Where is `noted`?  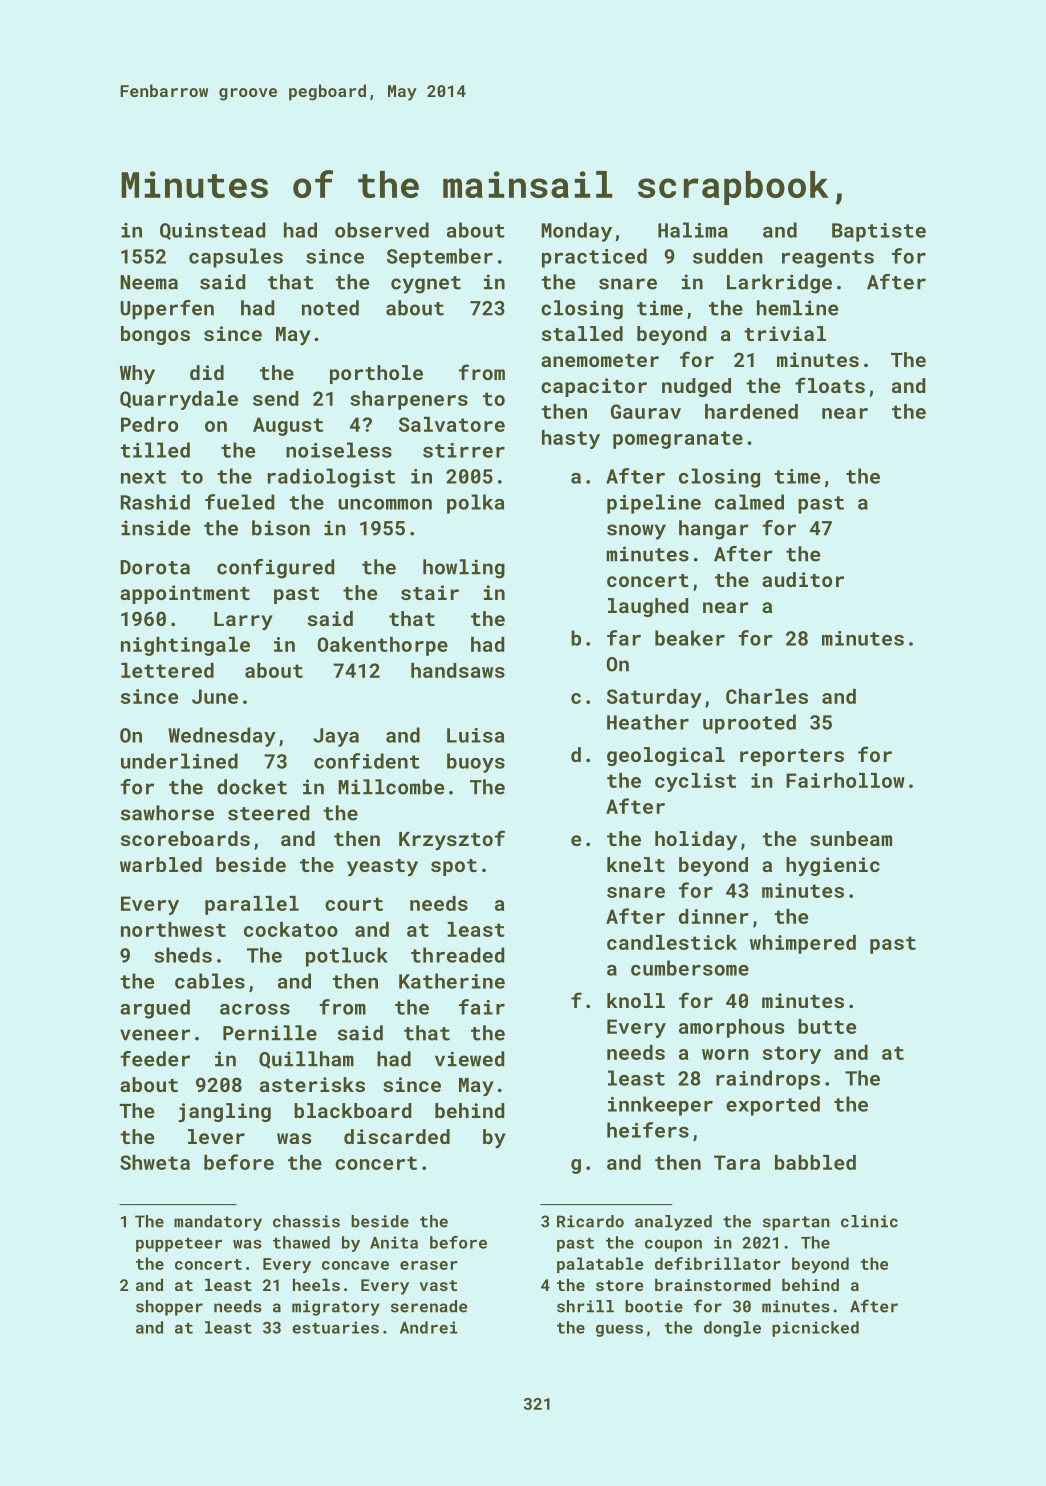 noted is located at coordinates (330, 308).
